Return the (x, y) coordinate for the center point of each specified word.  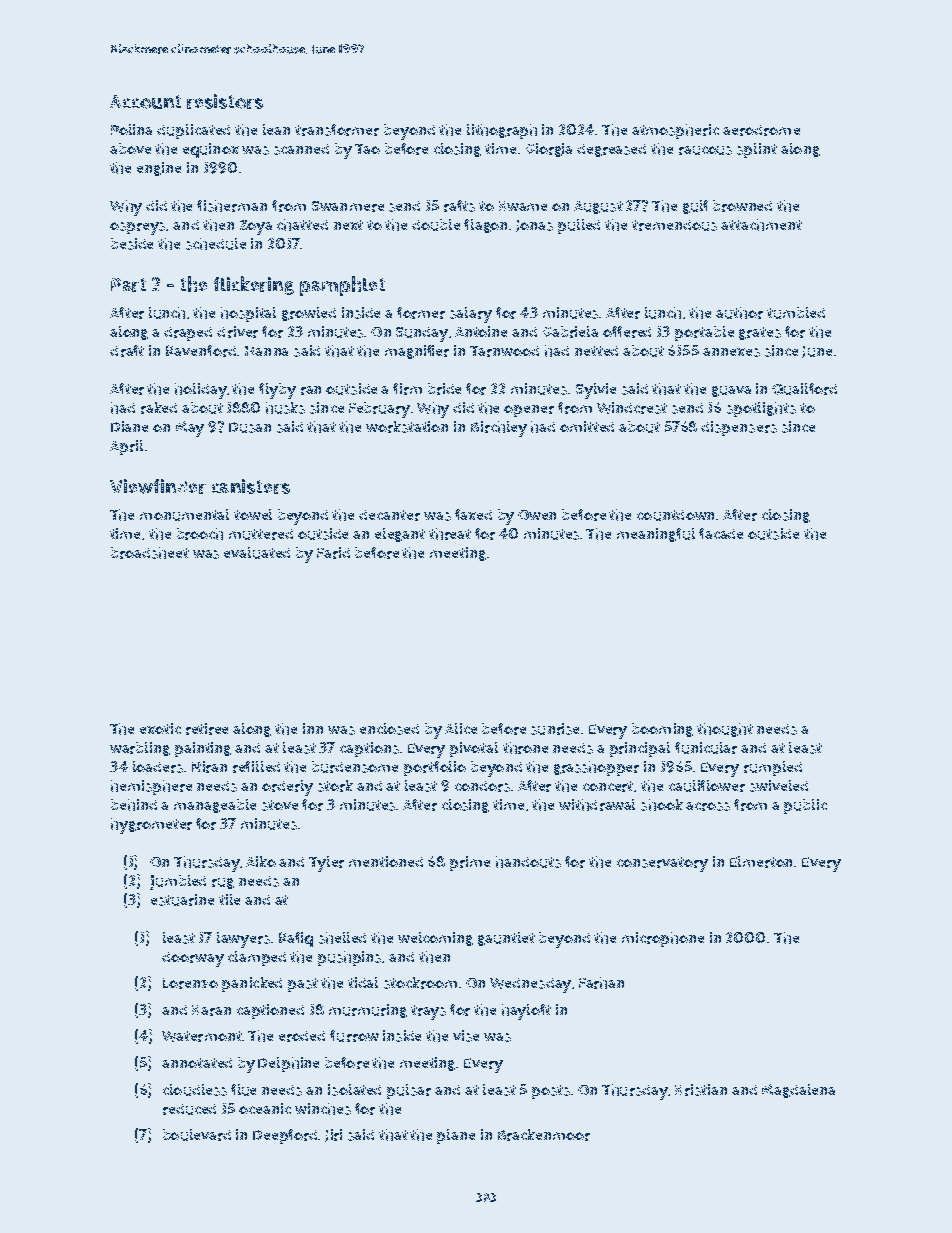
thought (725, 730)
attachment (761, 225)
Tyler (326, 864)
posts (551, 1092)
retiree (207, 729)
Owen (537, 515)
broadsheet (150, 553)
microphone (663, 939)
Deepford (285, 1136)
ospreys (137, 228)
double (436, 225)
